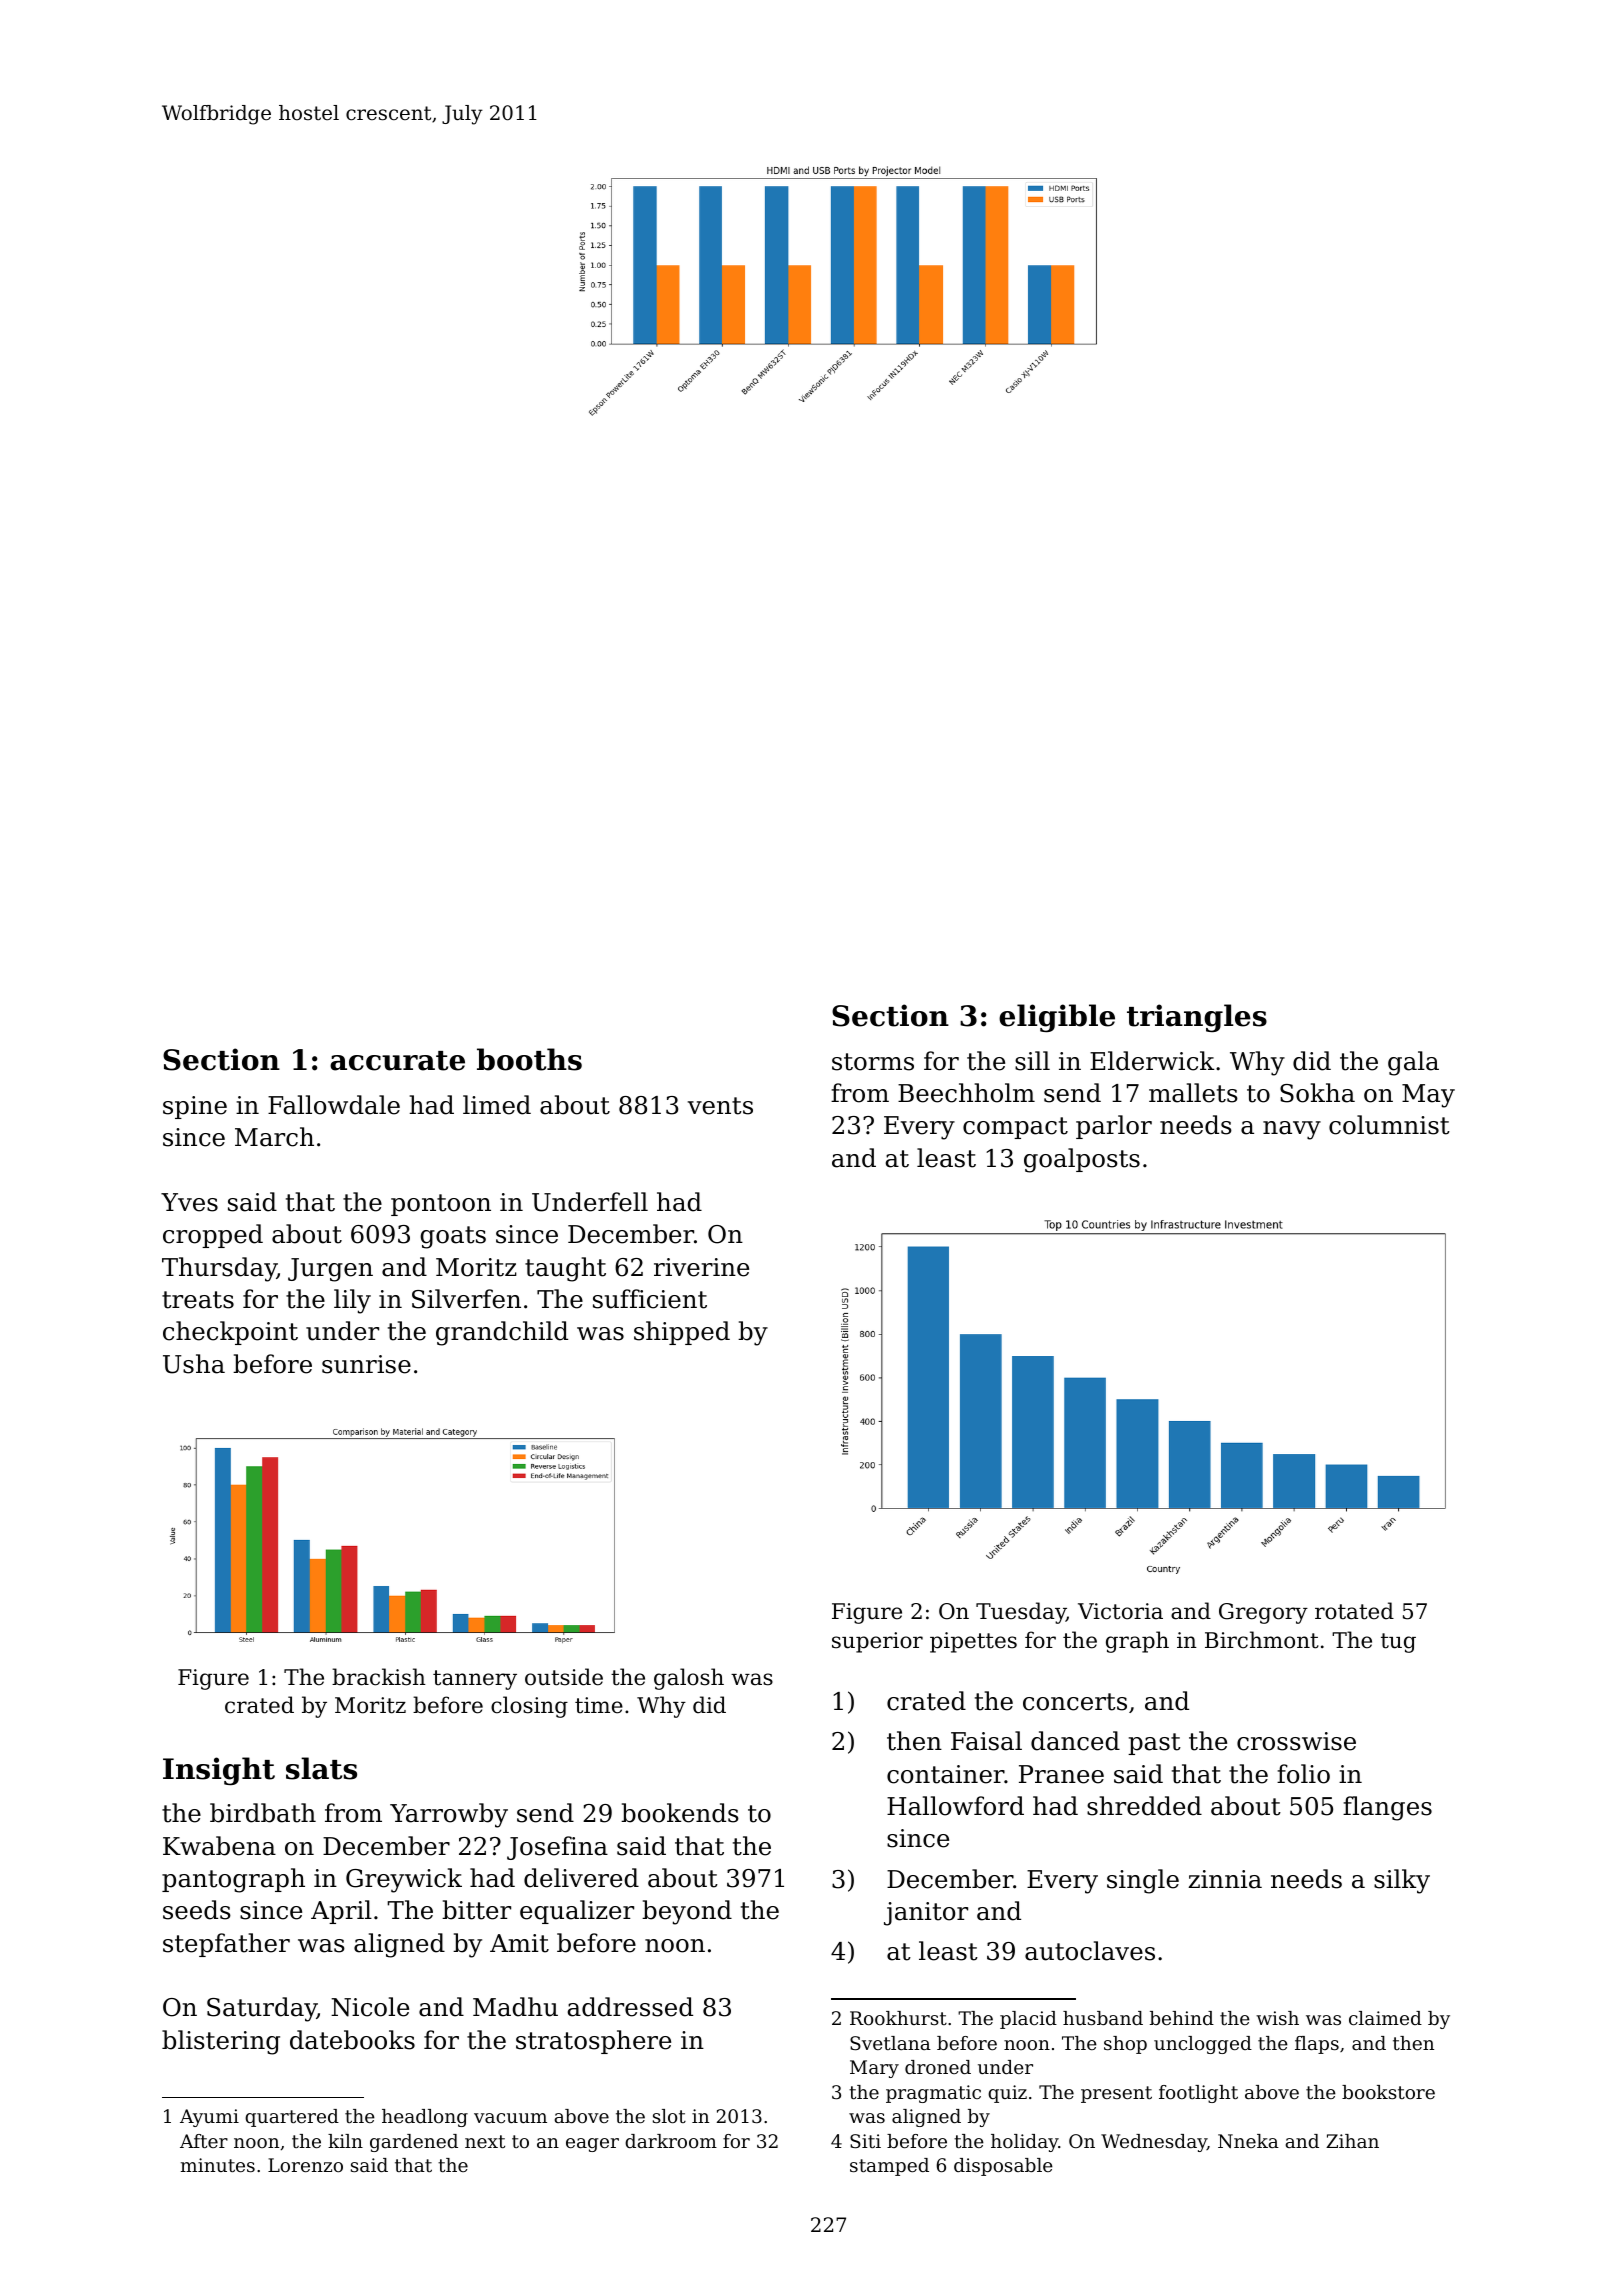  I want to click on concerts, so click(1075, 1702).
